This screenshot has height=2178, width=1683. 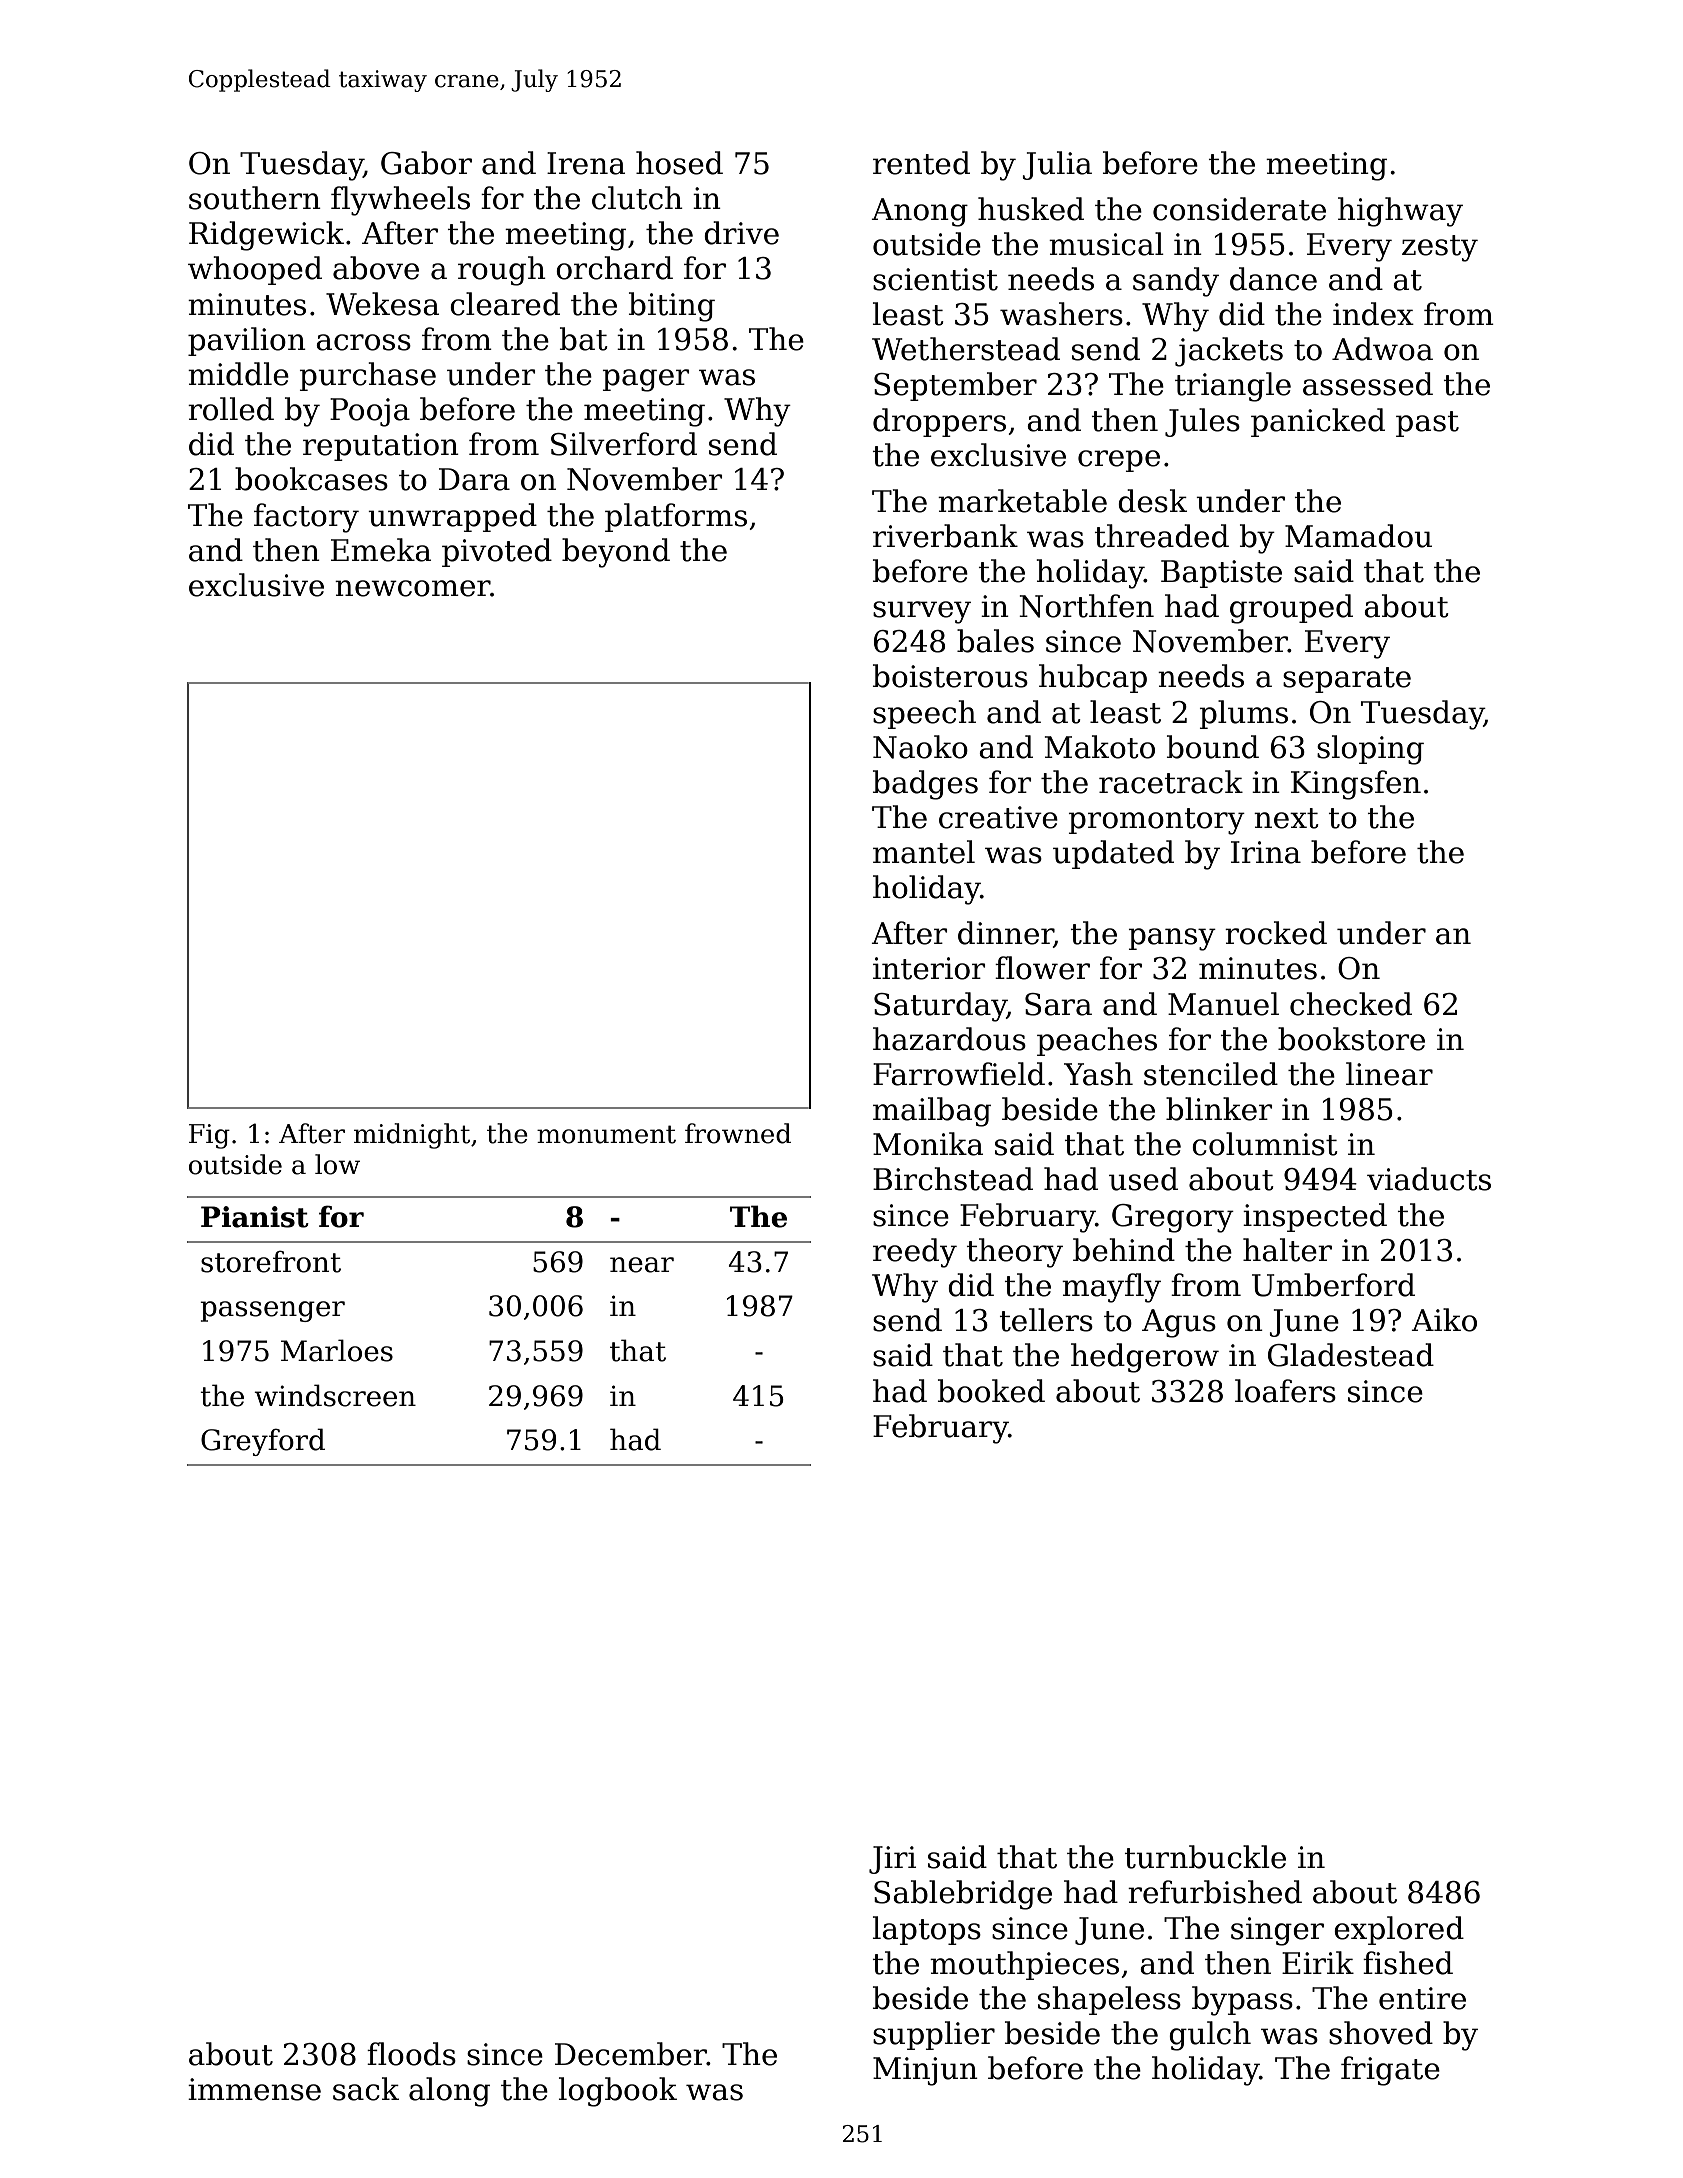 I want to click on Gabor, so click(x=426, y=163).
